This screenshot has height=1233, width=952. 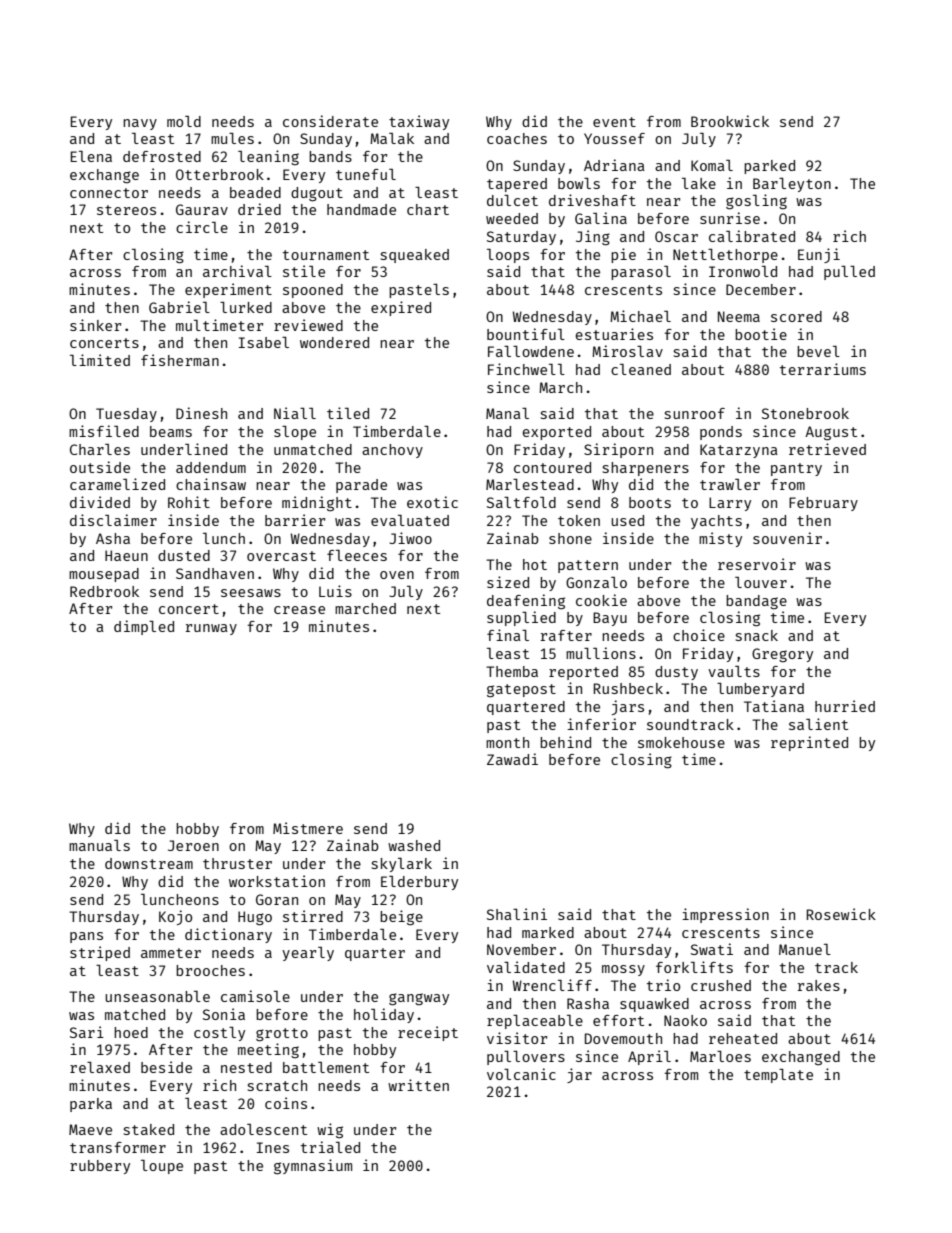 I want to click on loops, so click(x=508, y=256).
